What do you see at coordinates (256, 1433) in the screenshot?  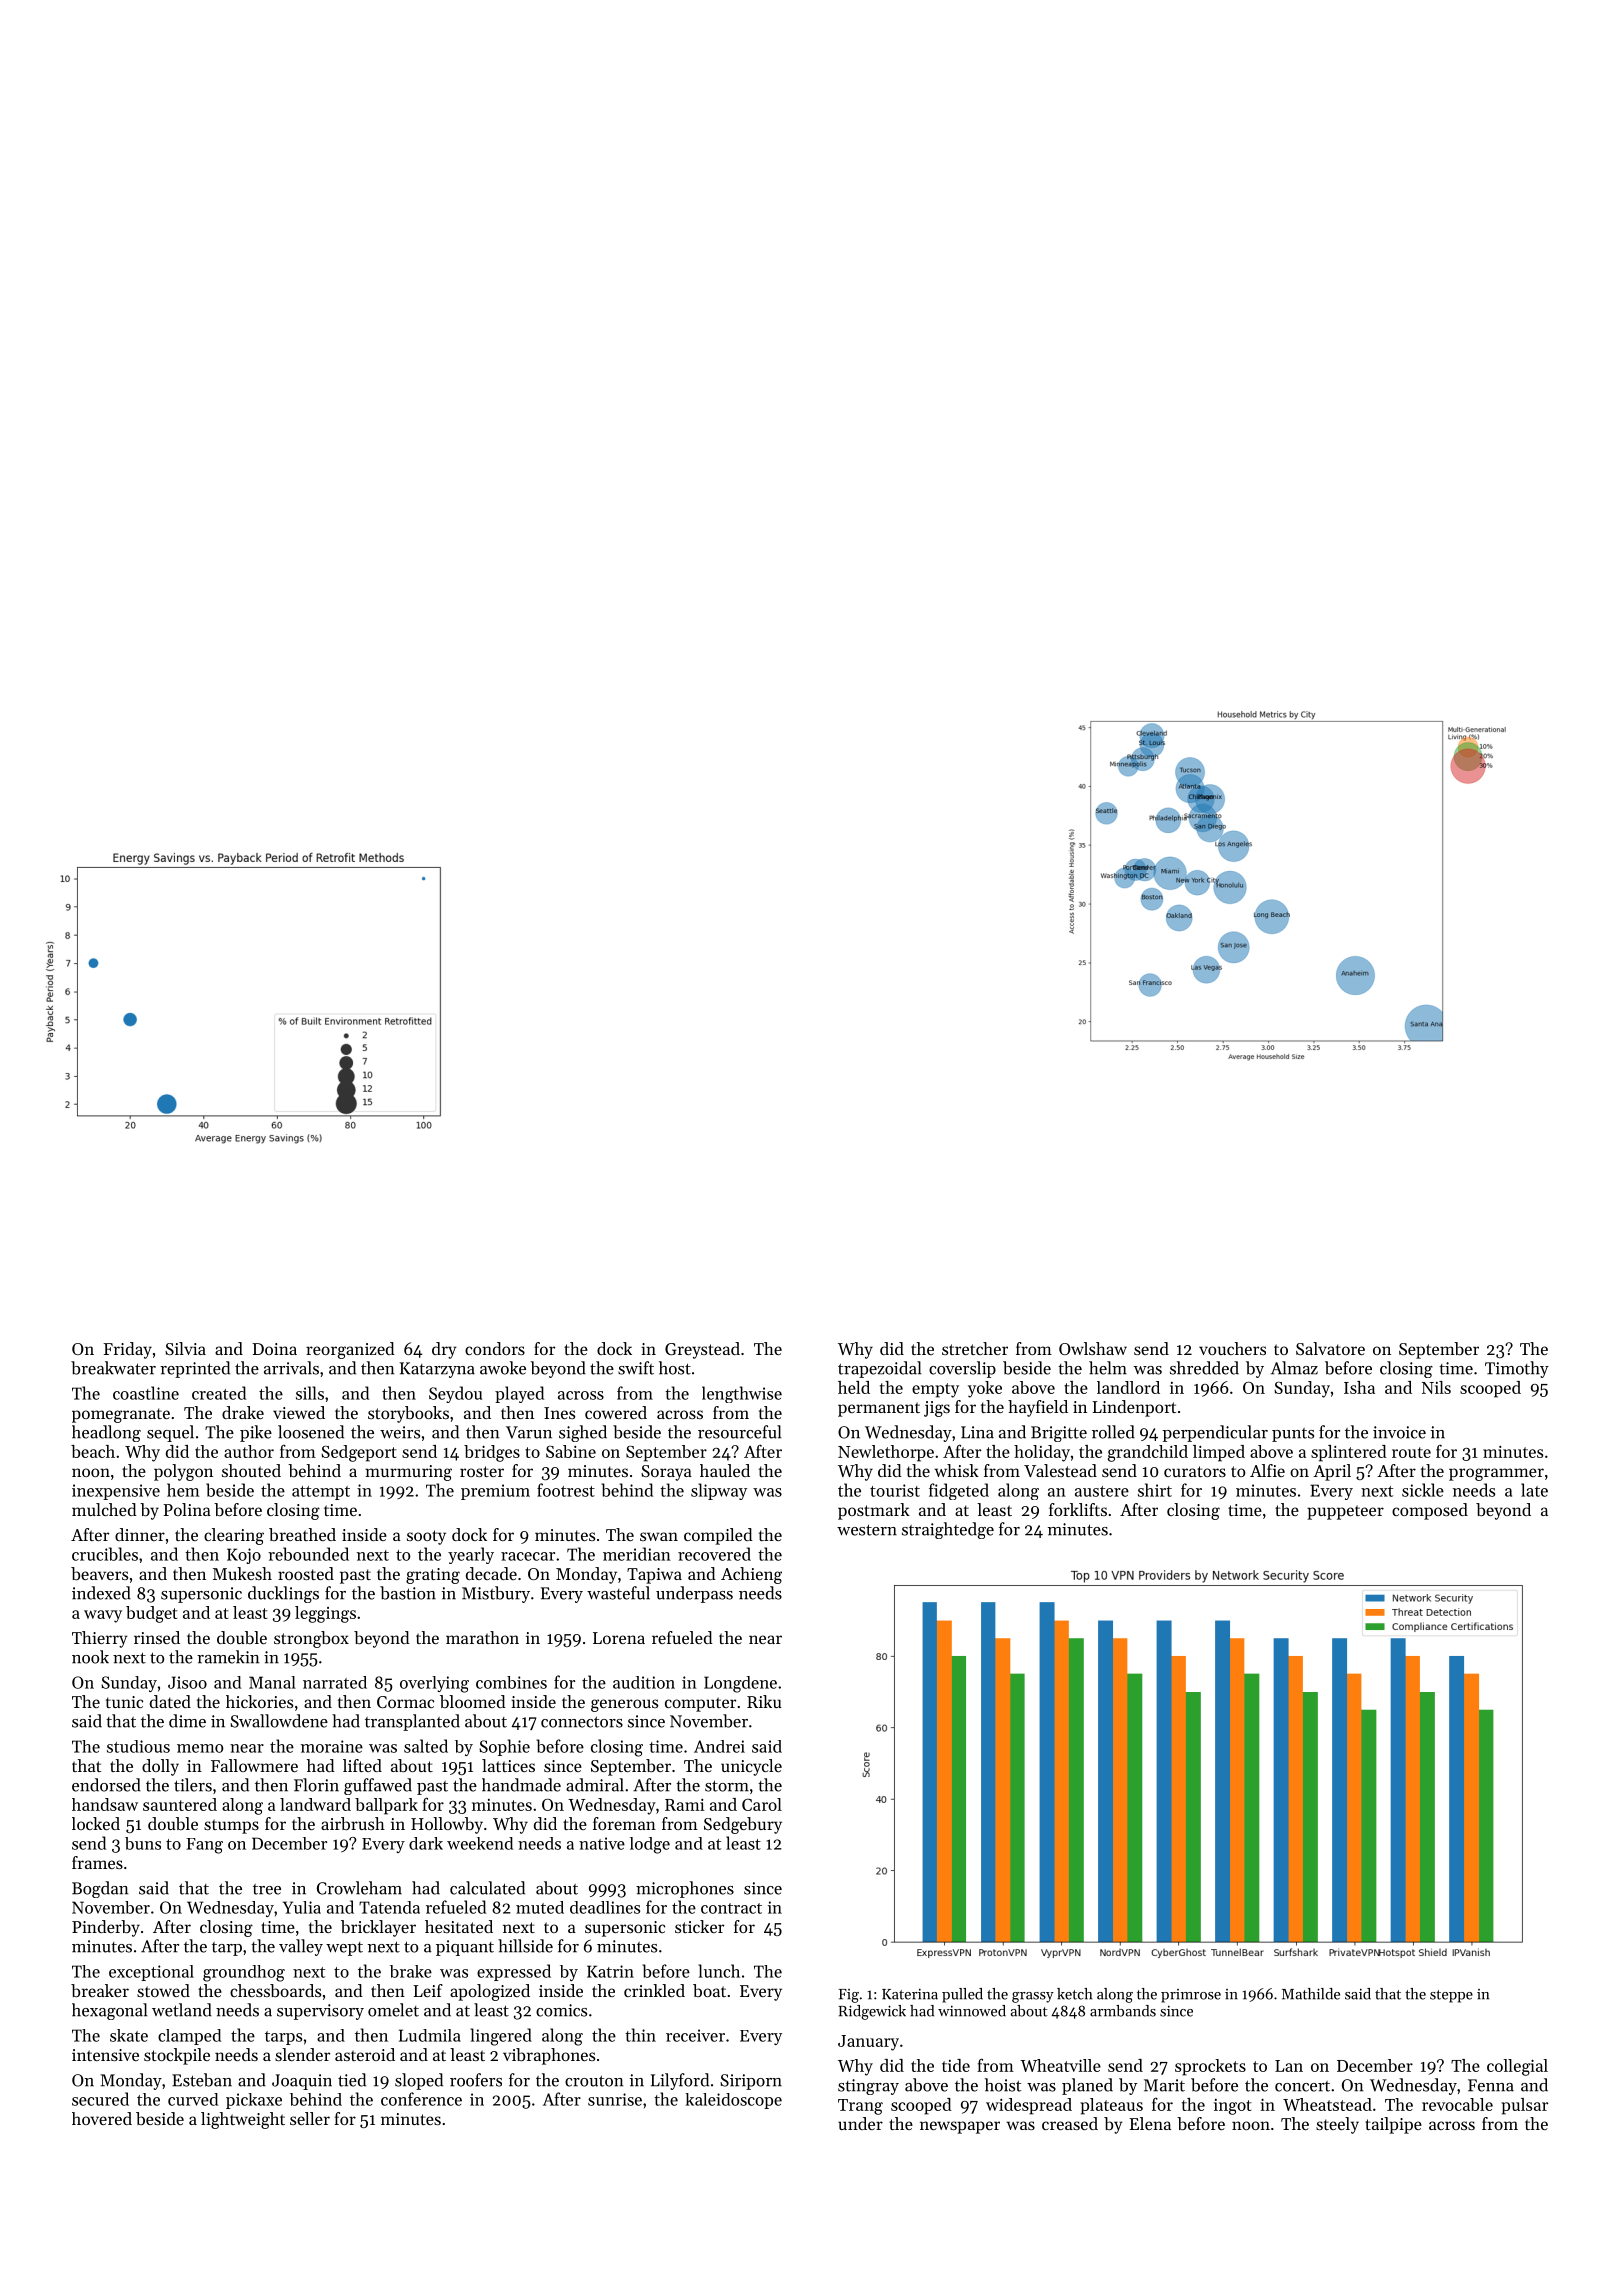 I see `pike` at bounding box center [256, 1433].
